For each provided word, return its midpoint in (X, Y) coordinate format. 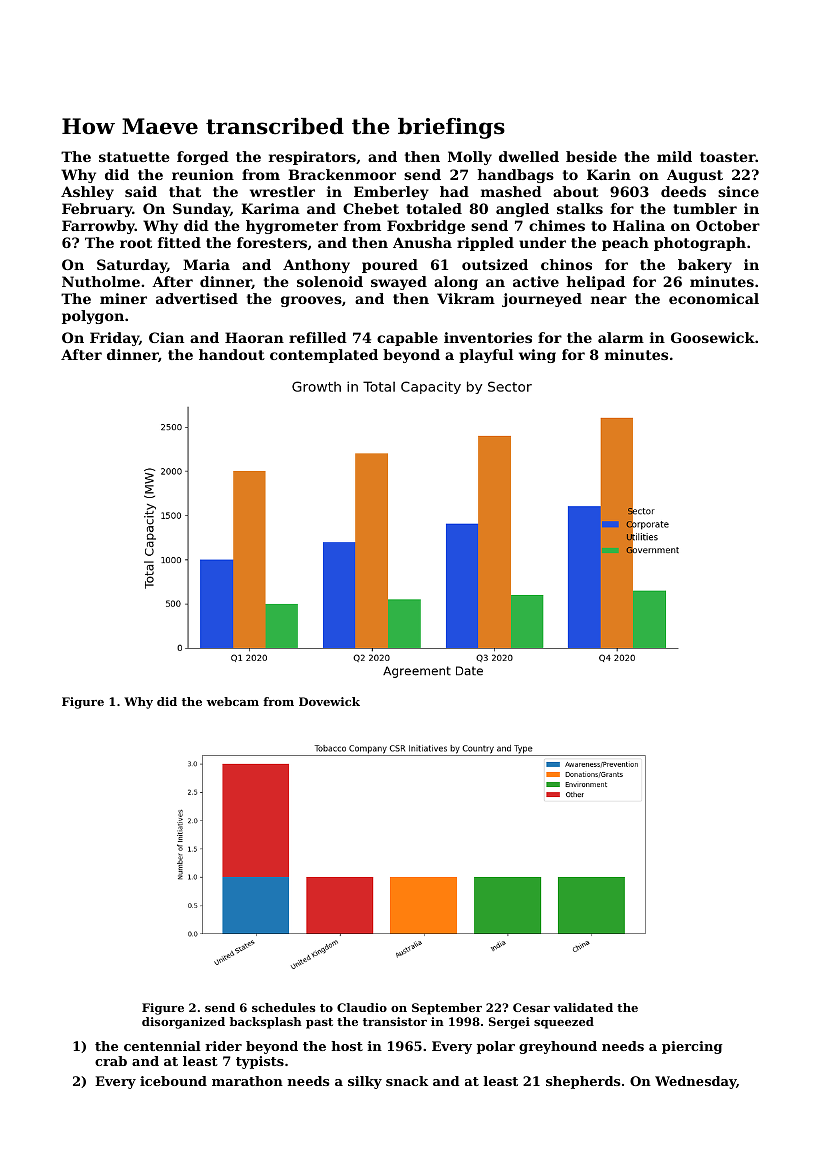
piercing (692, 1047)
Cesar (531, 1007)
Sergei (509, 1023)
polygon (93, 317)
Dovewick (329, 701)
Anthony (316, 266)
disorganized (183, 1023)
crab (111, 1061)
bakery (705, 266)
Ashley (87, 193)
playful (486, 356)
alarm (621, 337)
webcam (233, 701)
